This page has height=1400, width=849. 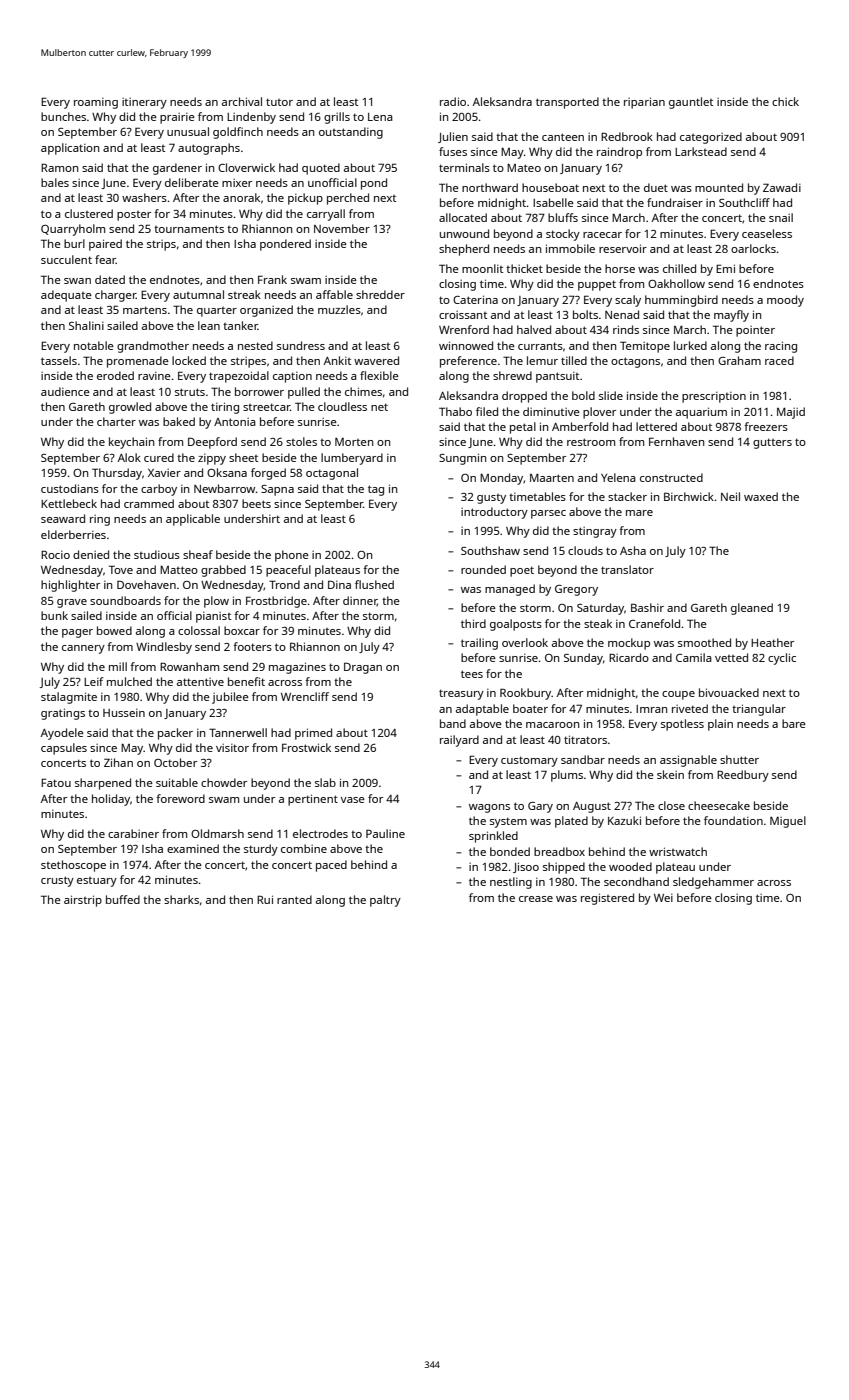 What do you see at coordinates (464, 167) in the page?
I see `terminals` at bounding box center [464, 167].
